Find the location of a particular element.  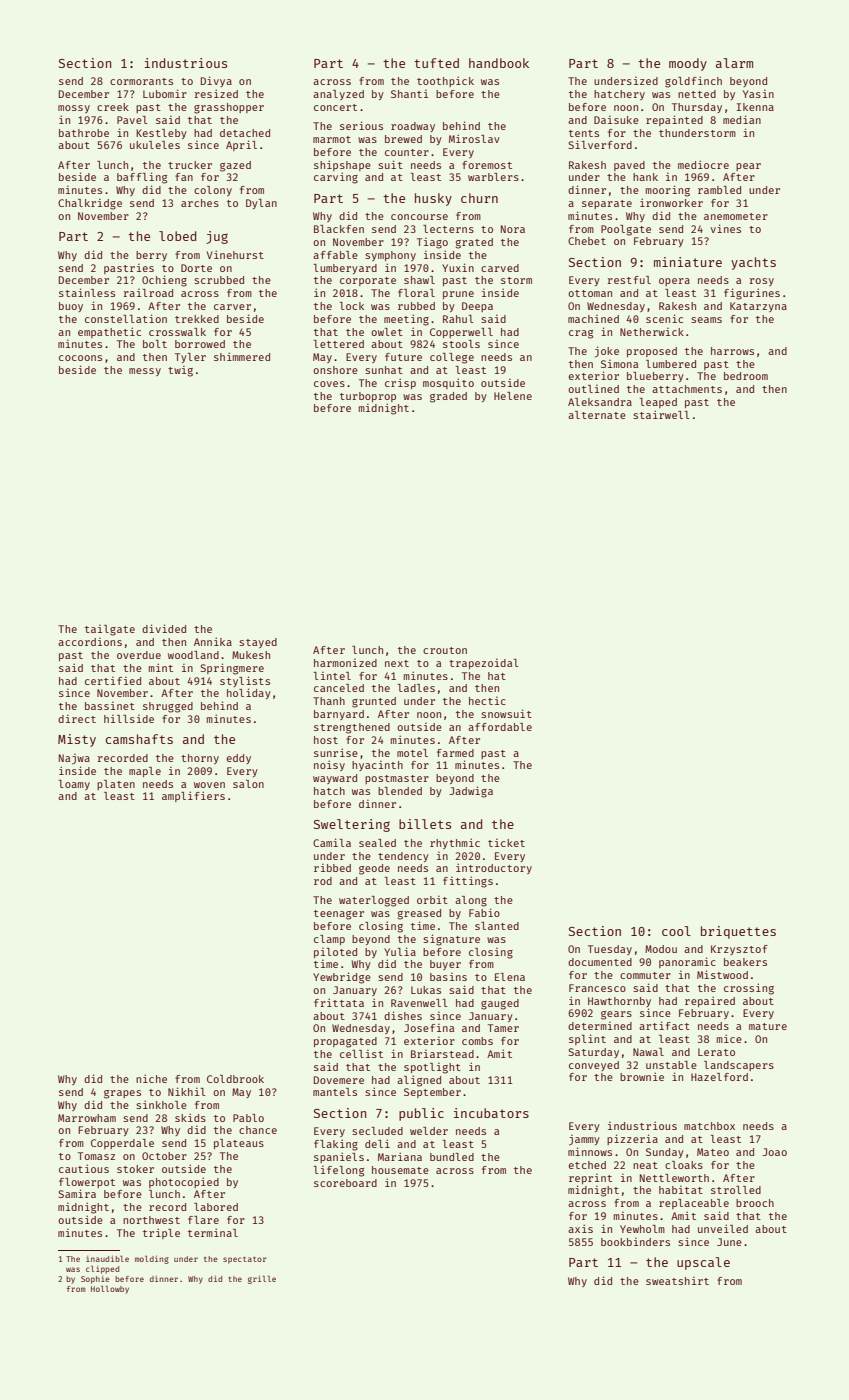

farmed is located at coordinates (455, 753).
